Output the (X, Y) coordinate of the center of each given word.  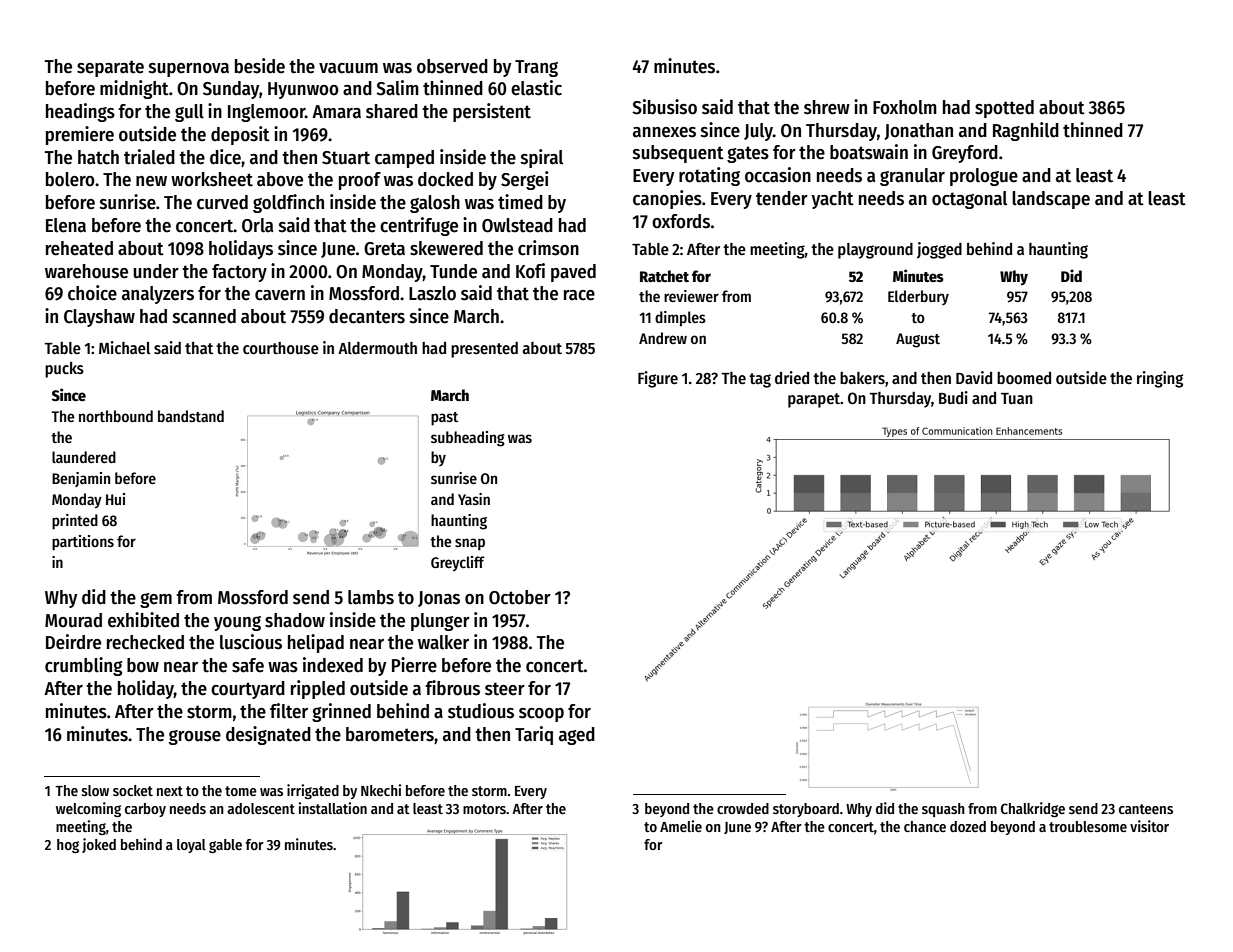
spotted (1004, 109)
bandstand (191, 416)
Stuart (346, 158)
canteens (1146, 809)
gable (225, 846)
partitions (83, 543)
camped (404, 159)
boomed (1024, 378)
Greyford (965, 154)
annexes (664, 132)
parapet (814, 400)
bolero (70, 179)
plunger (440, 622)
